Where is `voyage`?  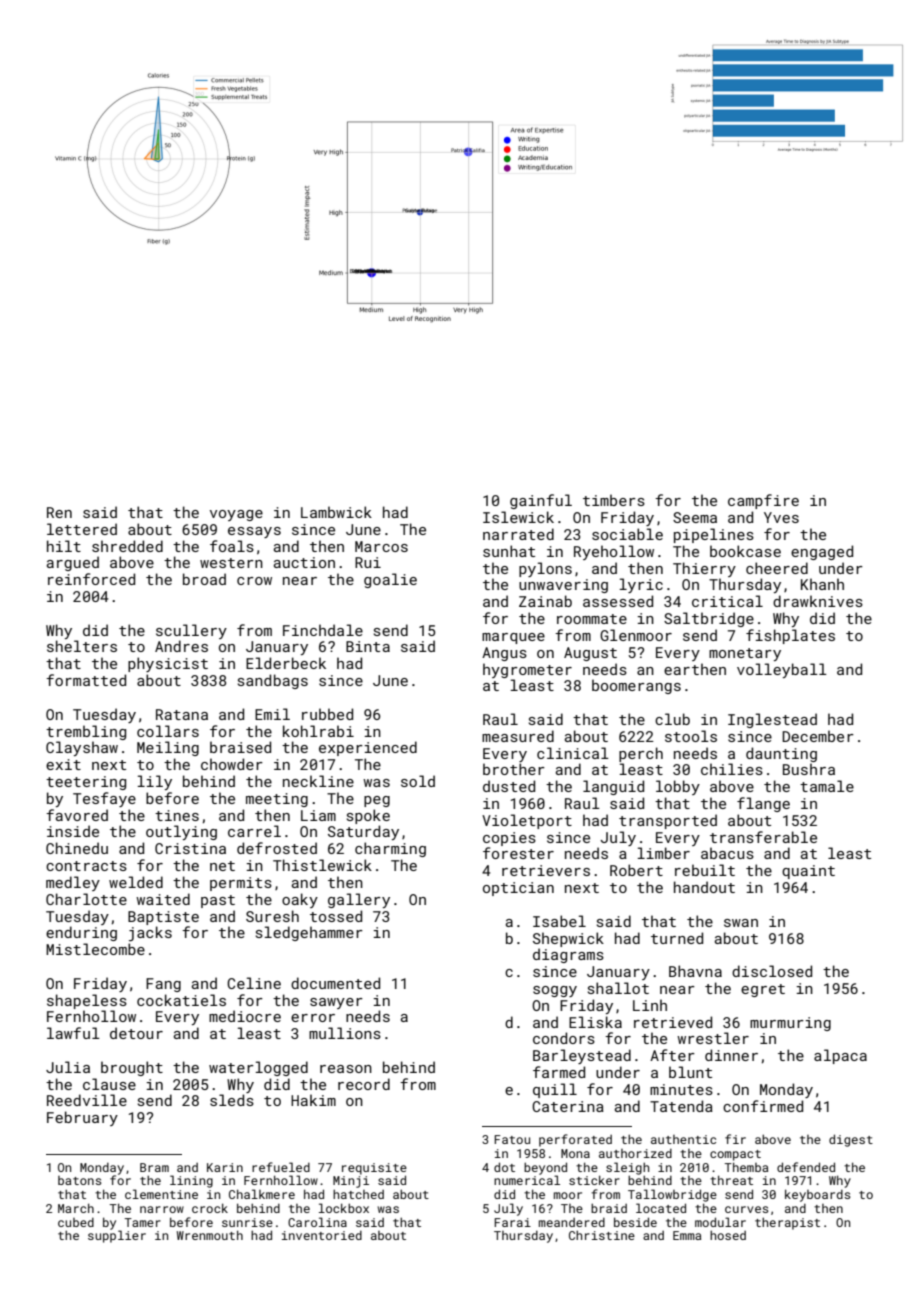
voyage is located at coordinates (236, 515).
